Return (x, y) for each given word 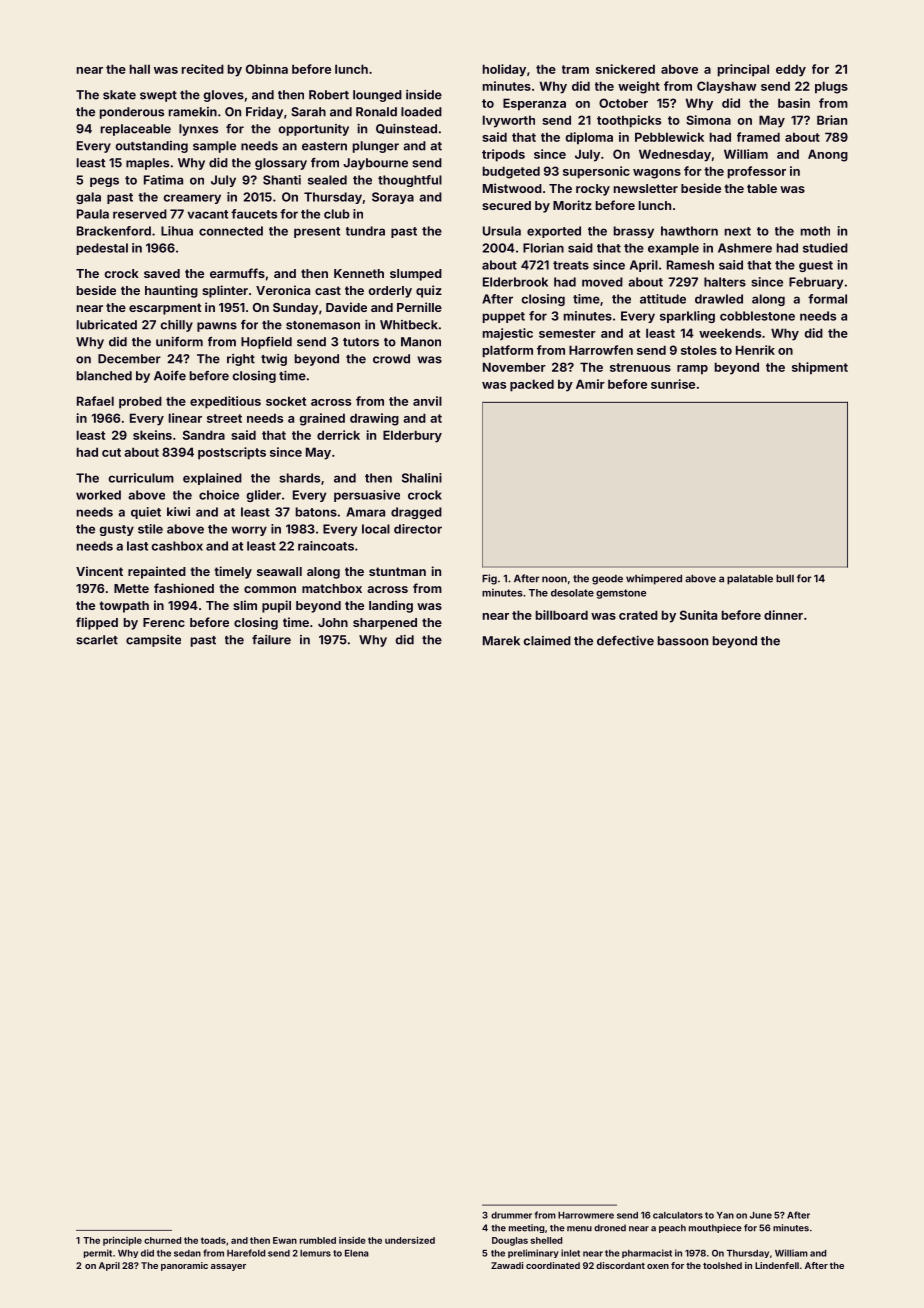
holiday (504, 70)
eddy (791, 70)
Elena (357, 1253)
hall (140, 69)
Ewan (285, 1240)
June (761, 1215)
